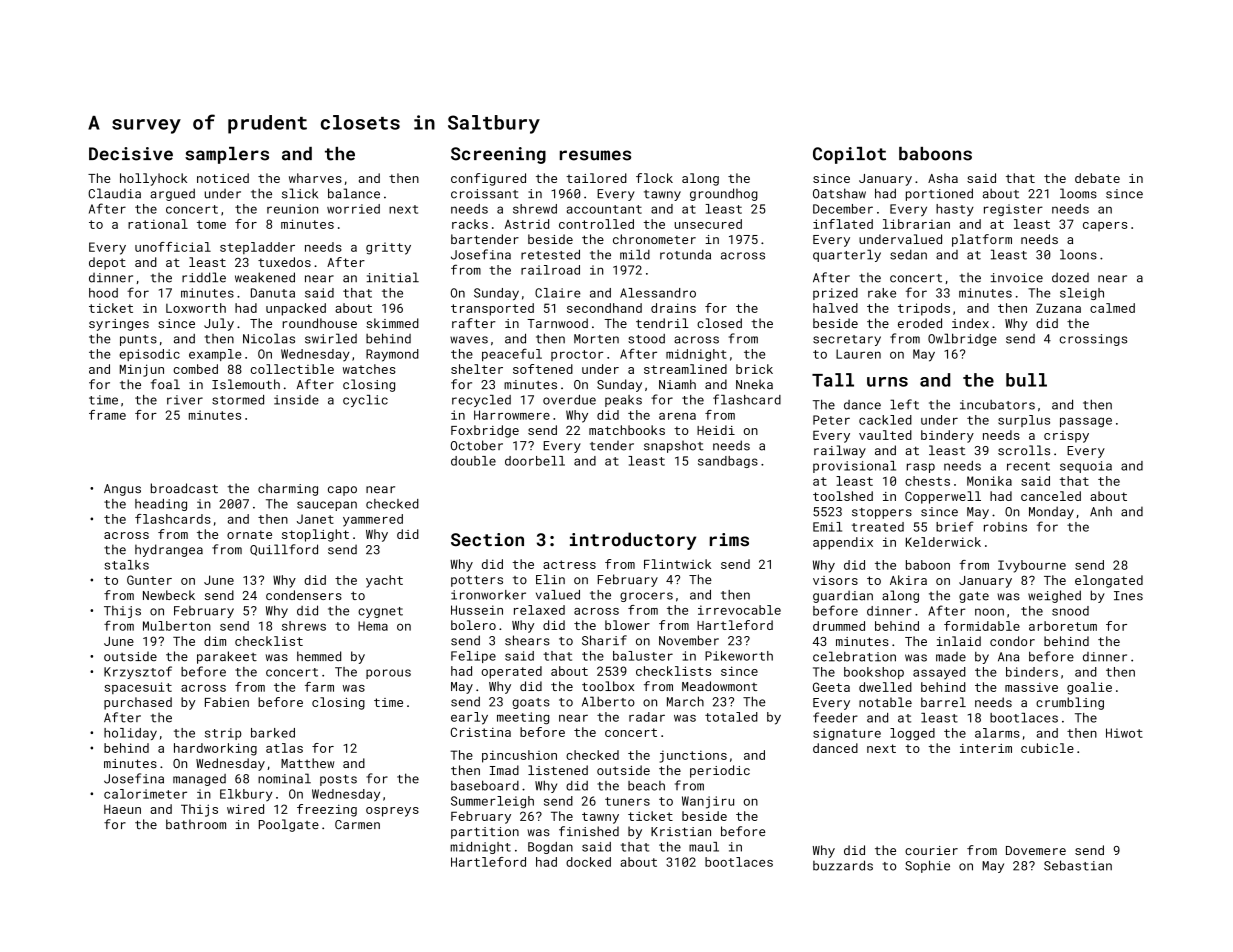 The height and width of the screenshot is (952, 1233). I want to click on groundhog, so click(724, 194).
